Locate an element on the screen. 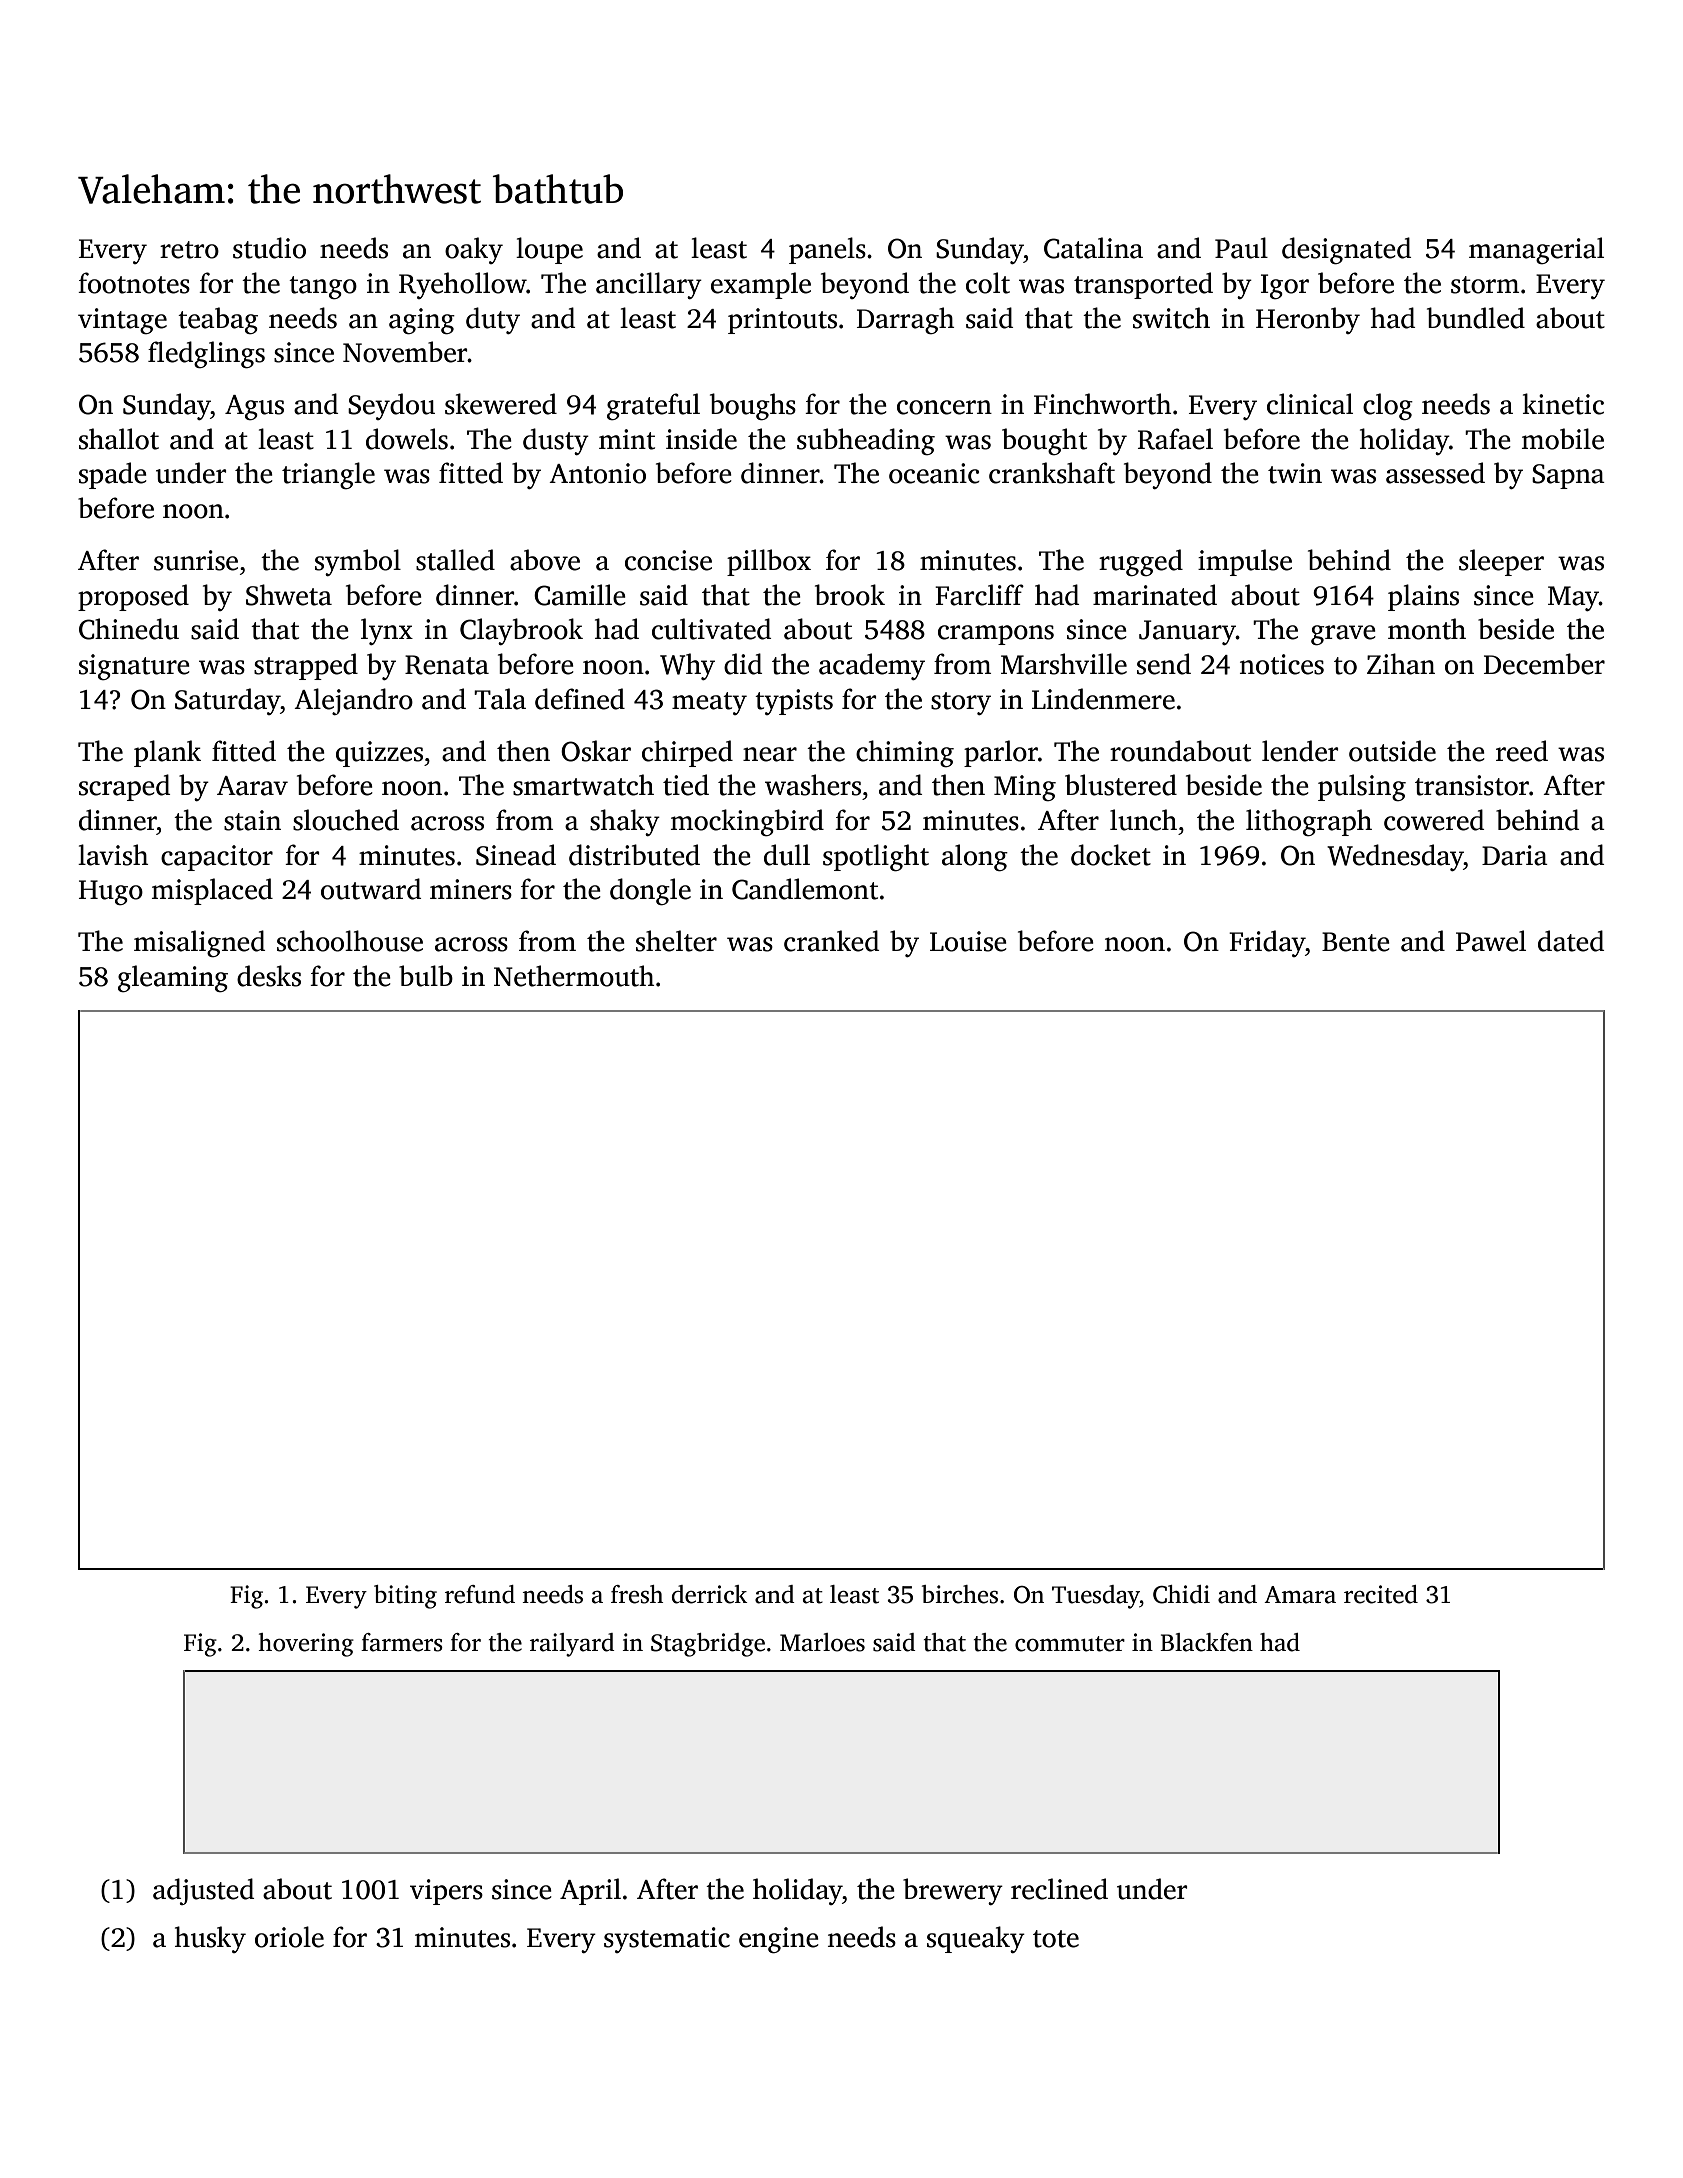 This screenshot has width=1683, height=2178. scraped is located at coordinates (124, 787).
